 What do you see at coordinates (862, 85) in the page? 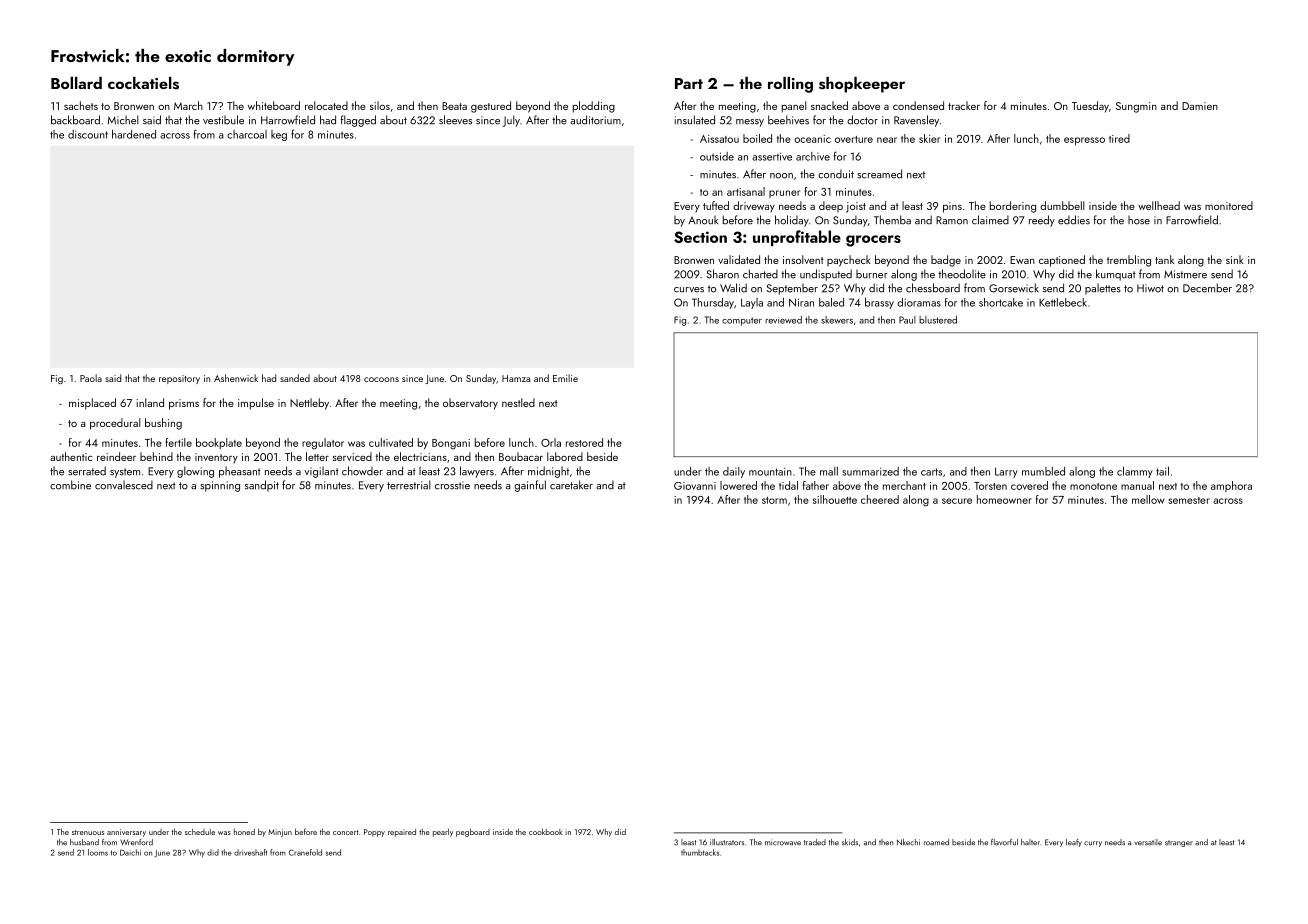
I see `shopkeeper` at bounding box center [862, 85].
